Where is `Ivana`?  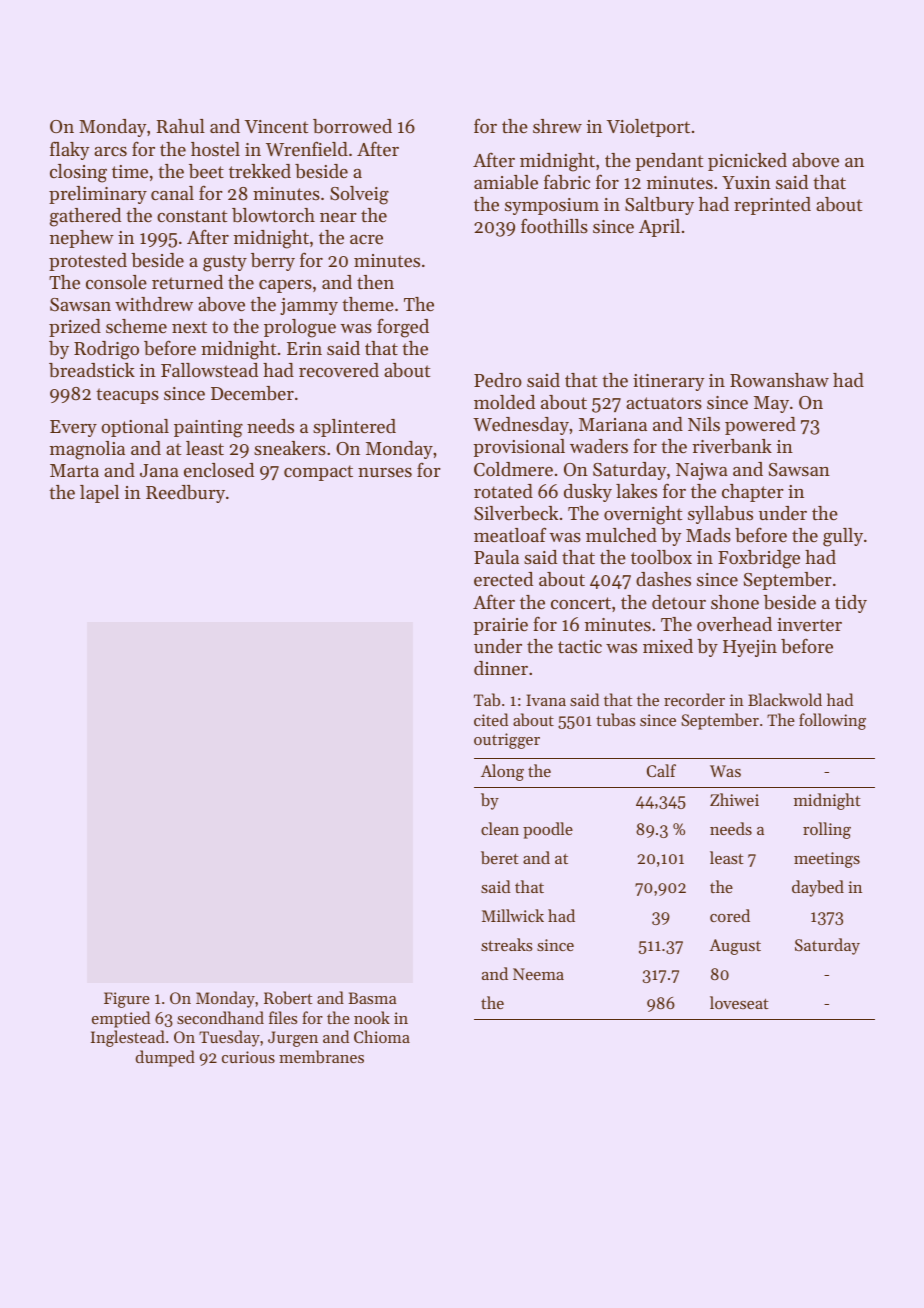 Ivana is located at coordinates (546, 700).
